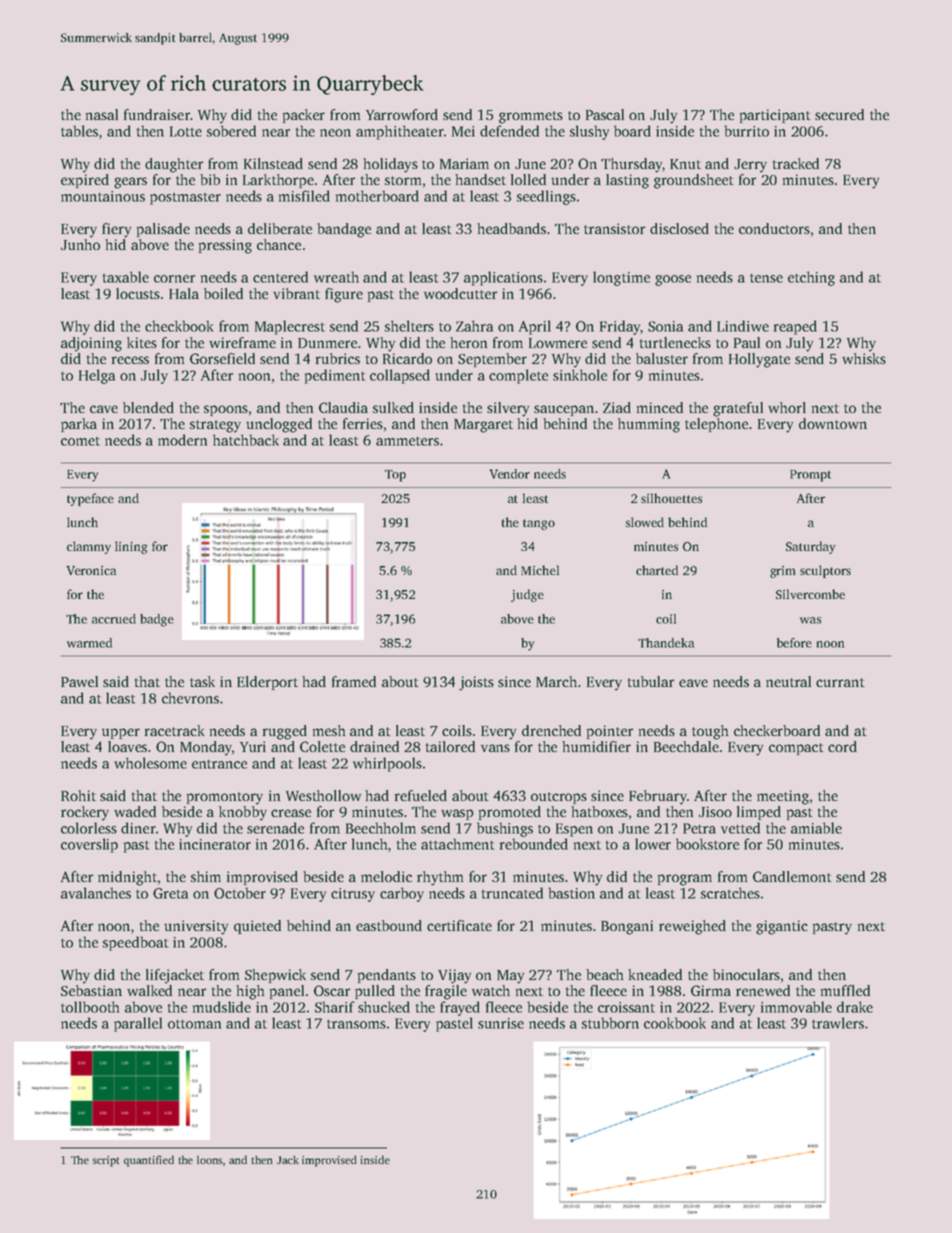 The width and height of the screenshot is (952, 1233). Describe the element at coordinates (389, 925) in the screenshot. I see `eastbound` at that location.
